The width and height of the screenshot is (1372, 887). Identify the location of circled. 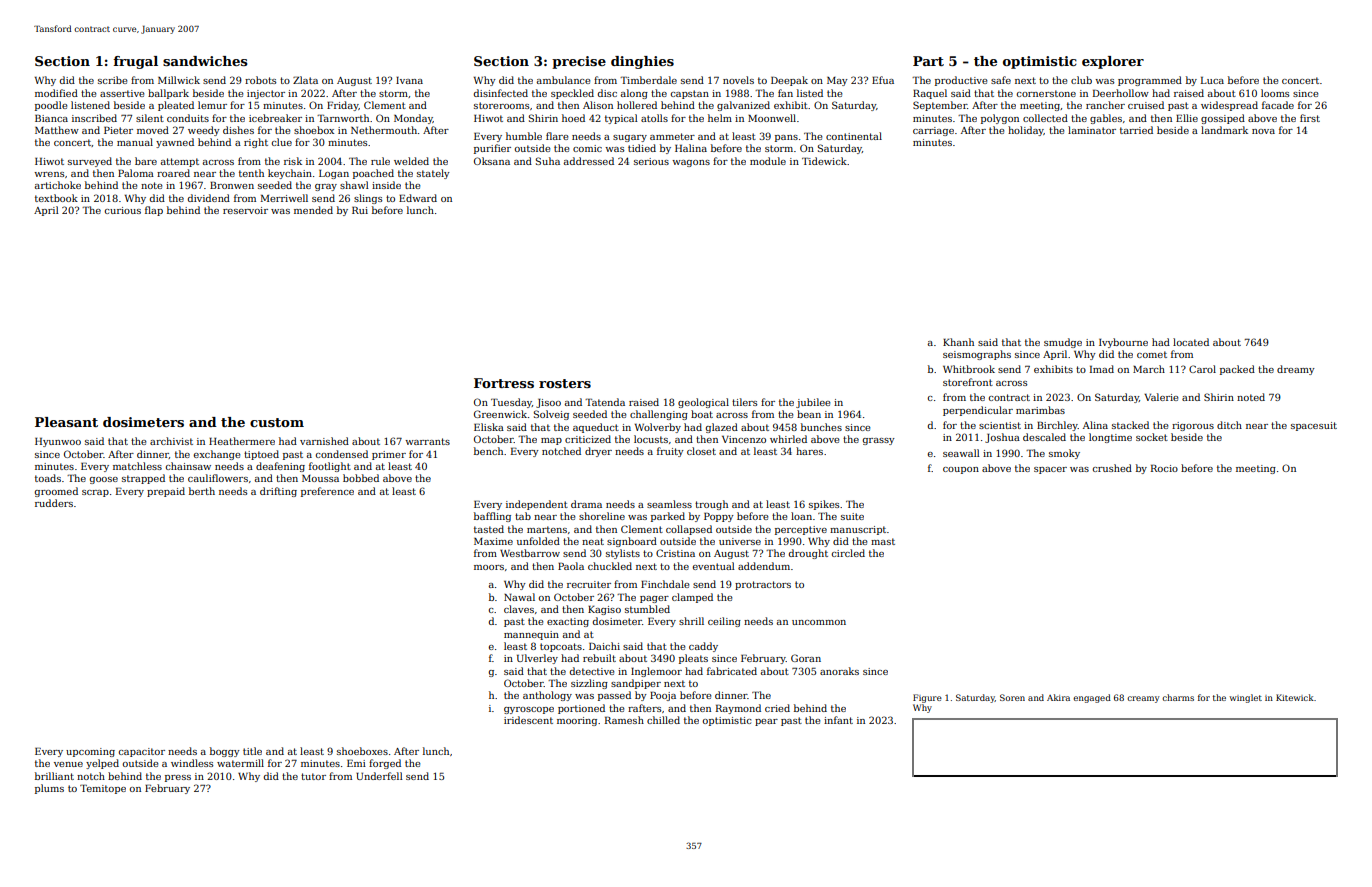
(848, 553).
